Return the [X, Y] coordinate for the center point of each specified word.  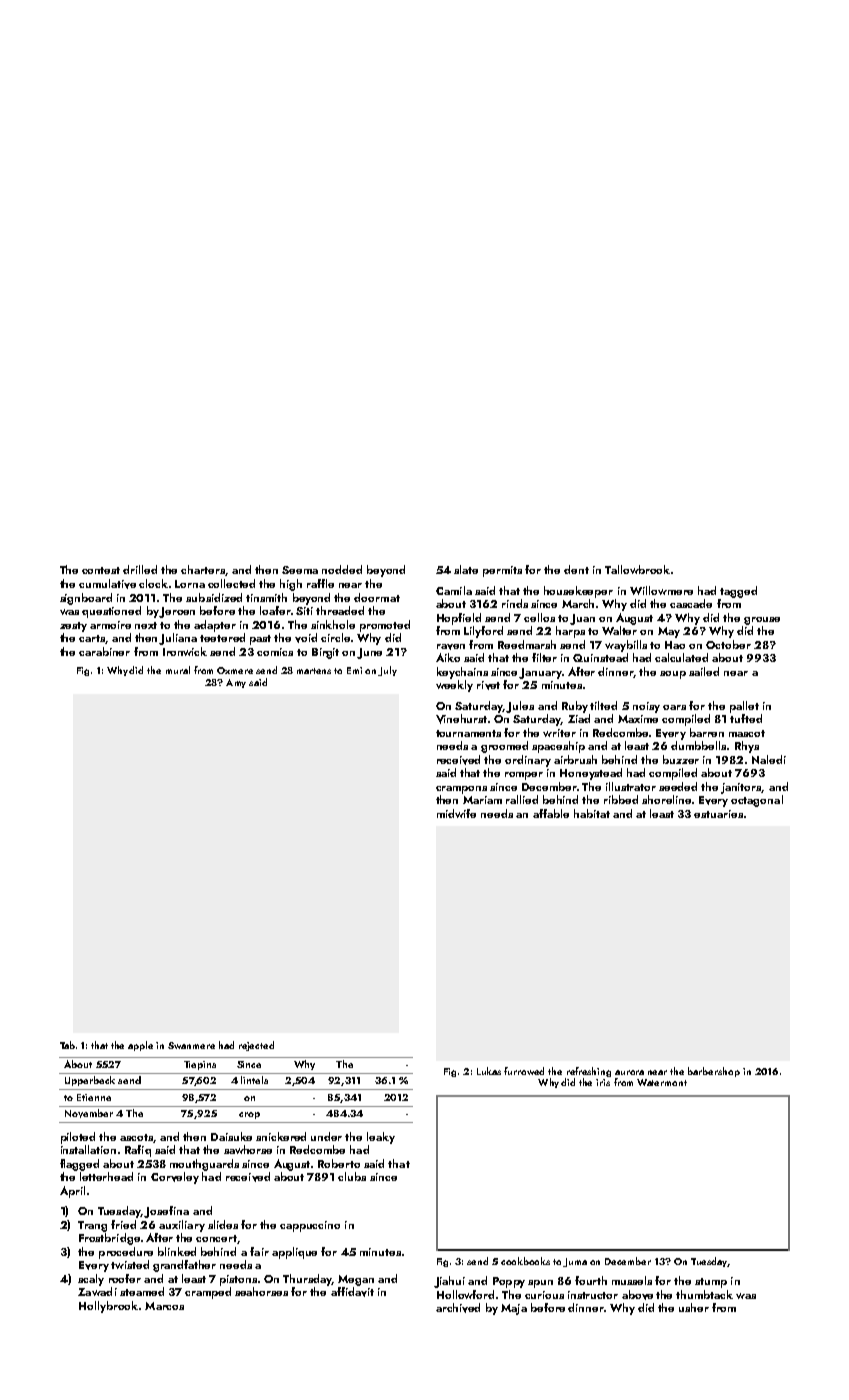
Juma [575, 1262]
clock [153, 583]
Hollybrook [108, 1307]
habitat [592, 813]
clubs [352, 1176]
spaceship [558, 747]
